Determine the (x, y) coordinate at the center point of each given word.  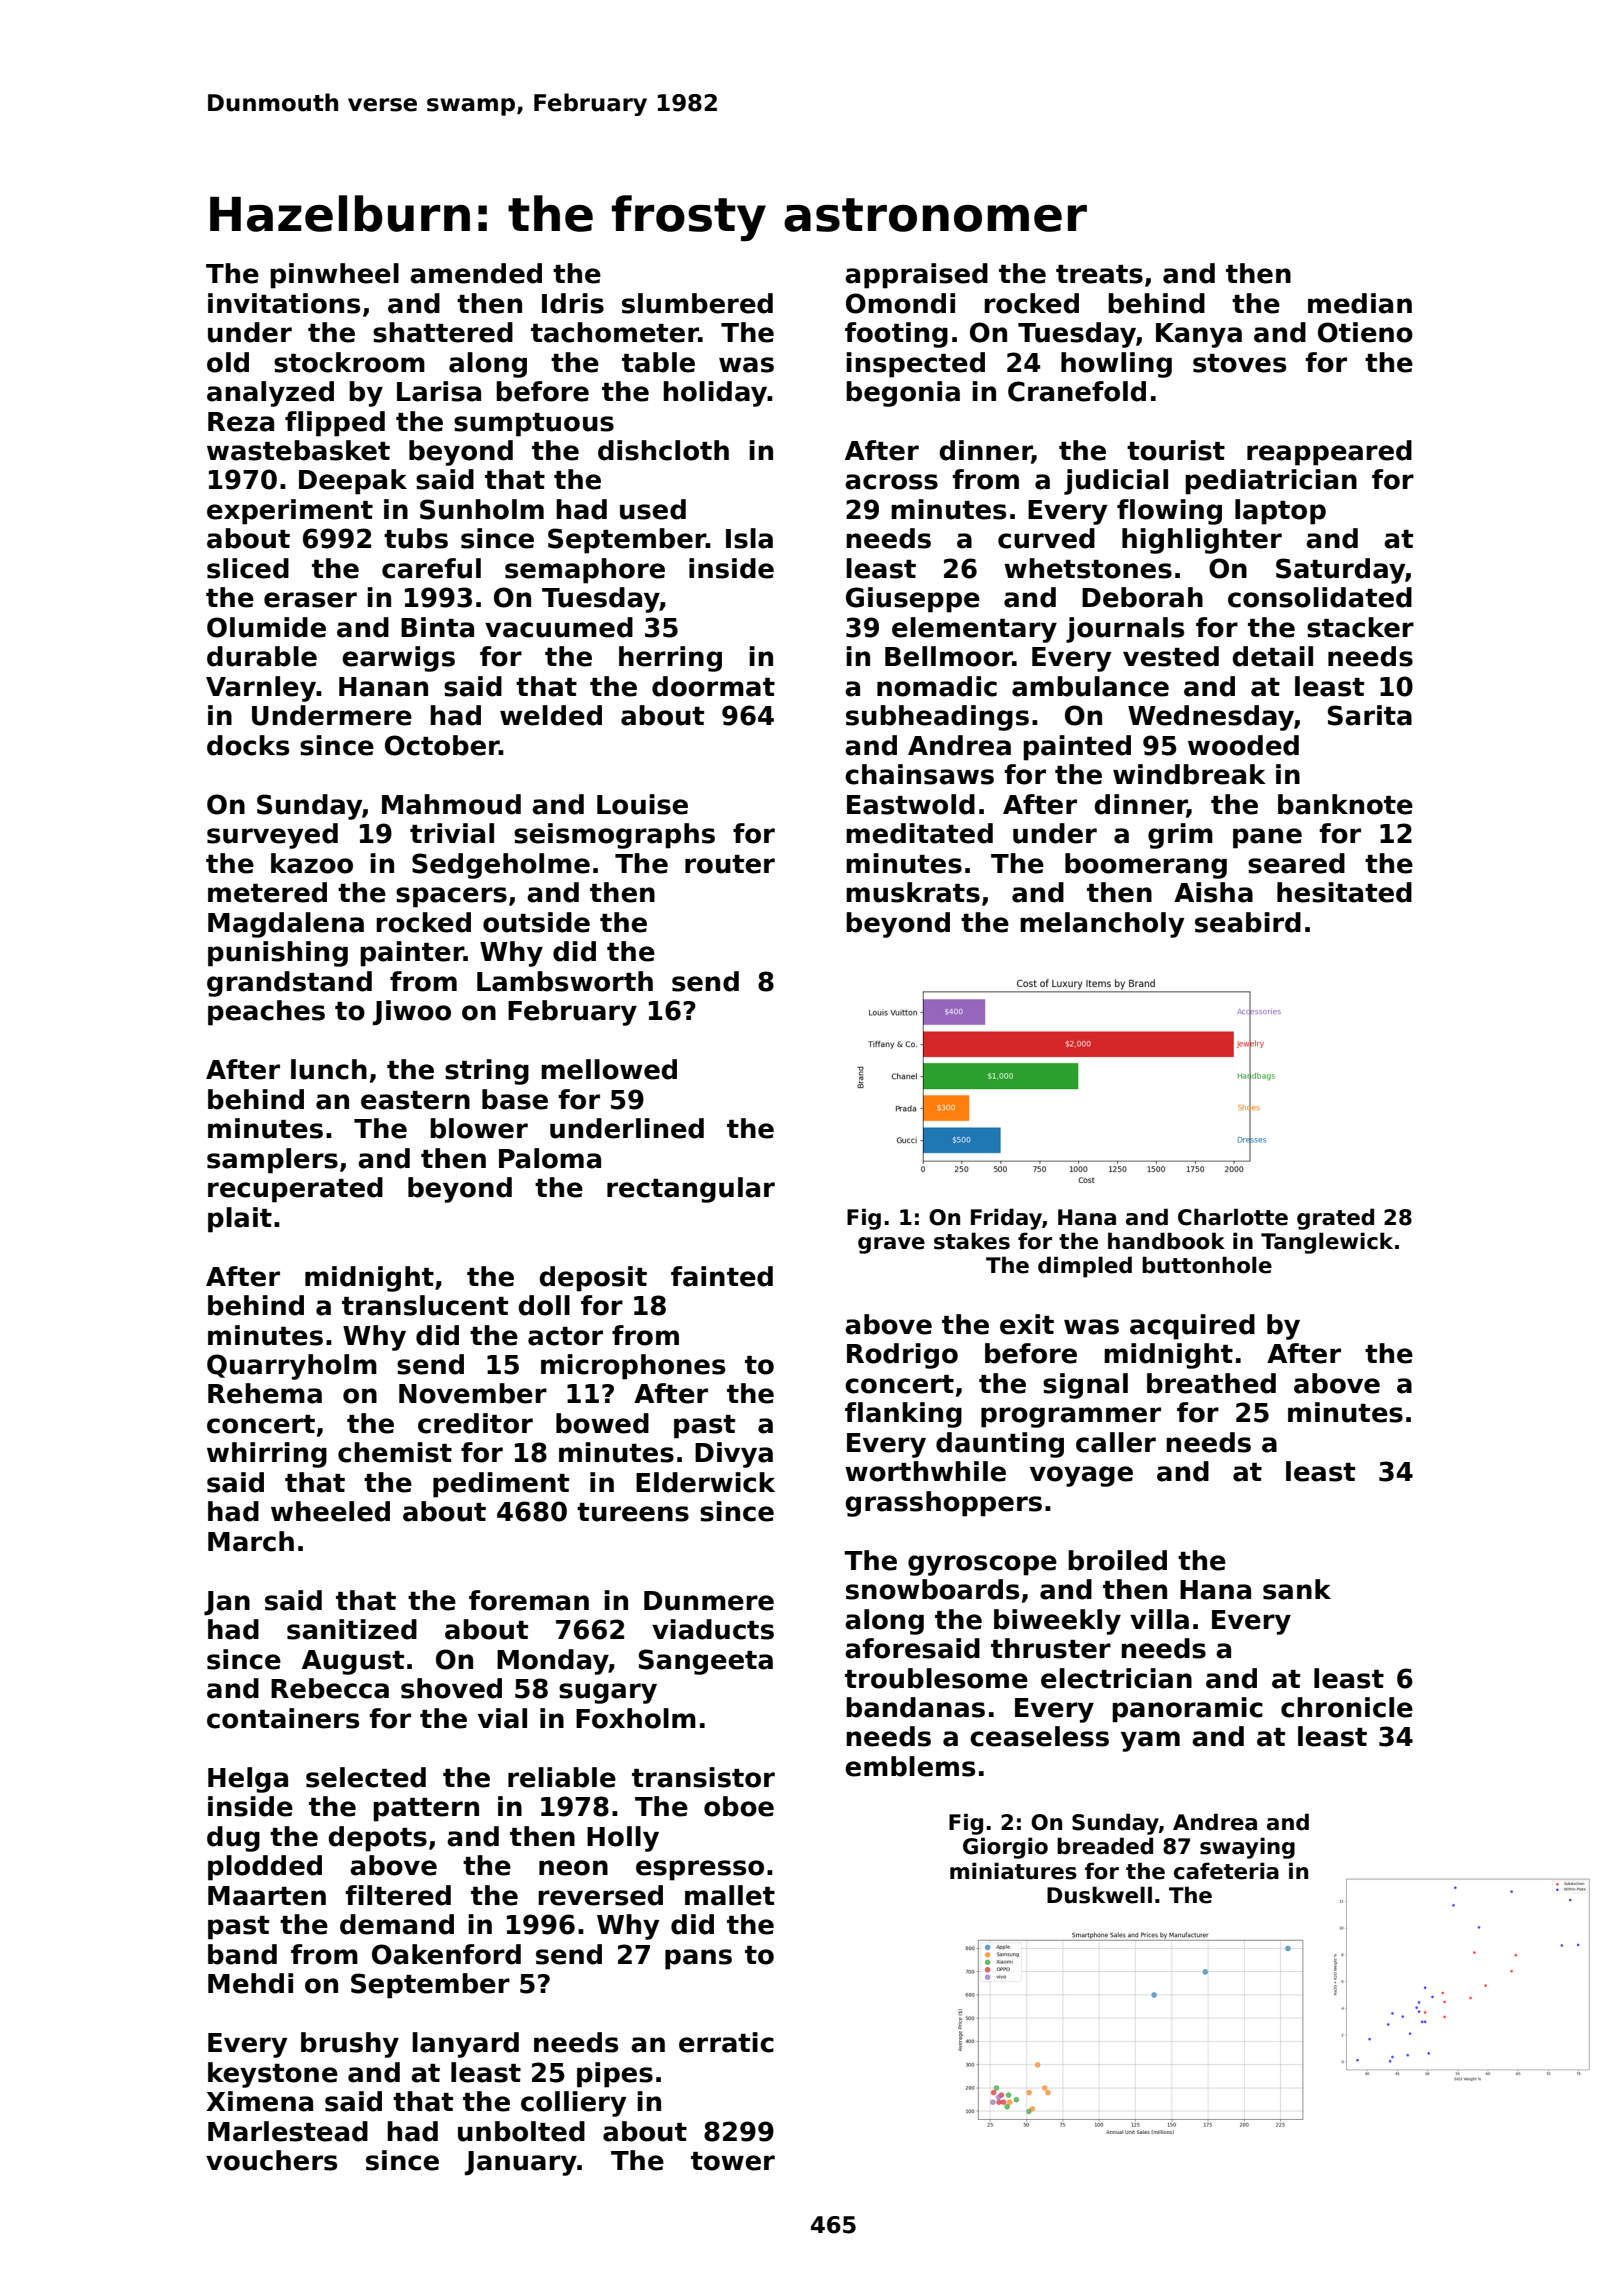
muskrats (913, 892)
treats (1099, 274)
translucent (425, 1305)
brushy (350, 2045)
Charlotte (1233, 1217)
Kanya (1199, 335)
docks (248, 745)
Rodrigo (902, 1356)
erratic (726, 2042)
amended (476, 273)
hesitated (1344, 892)
